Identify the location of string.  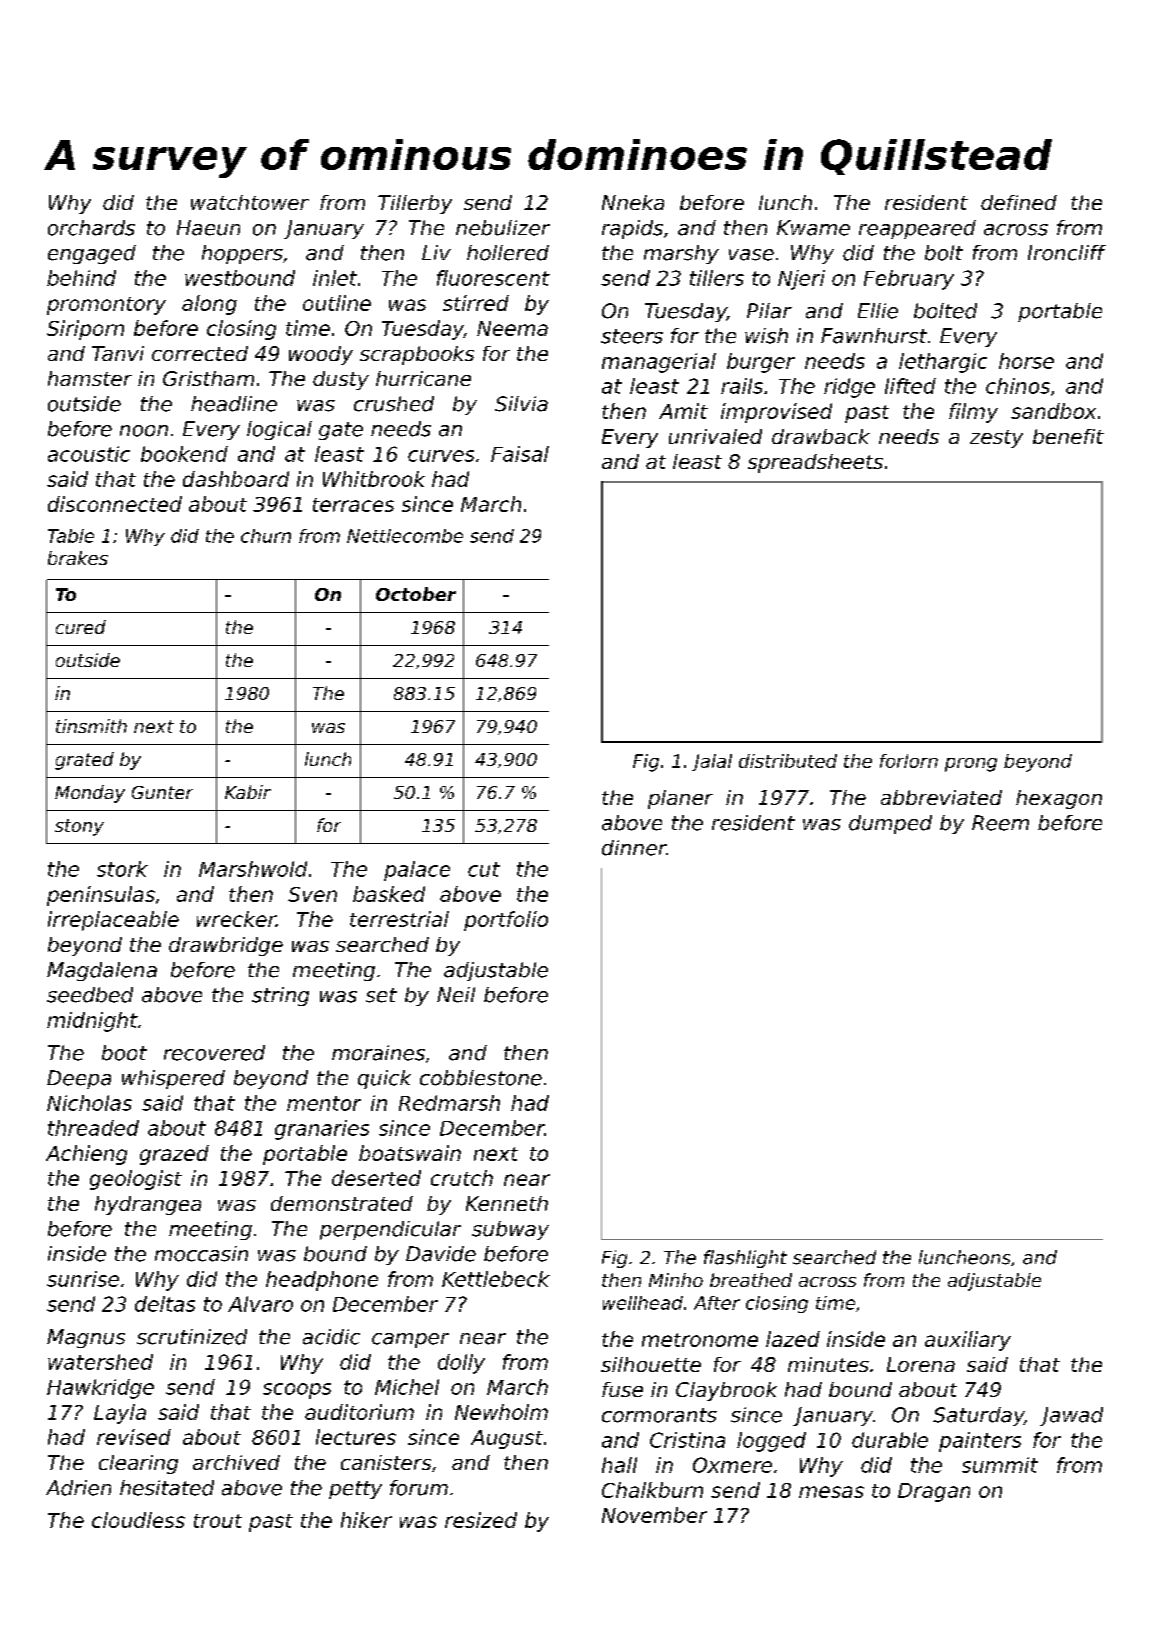
(280, 996).
